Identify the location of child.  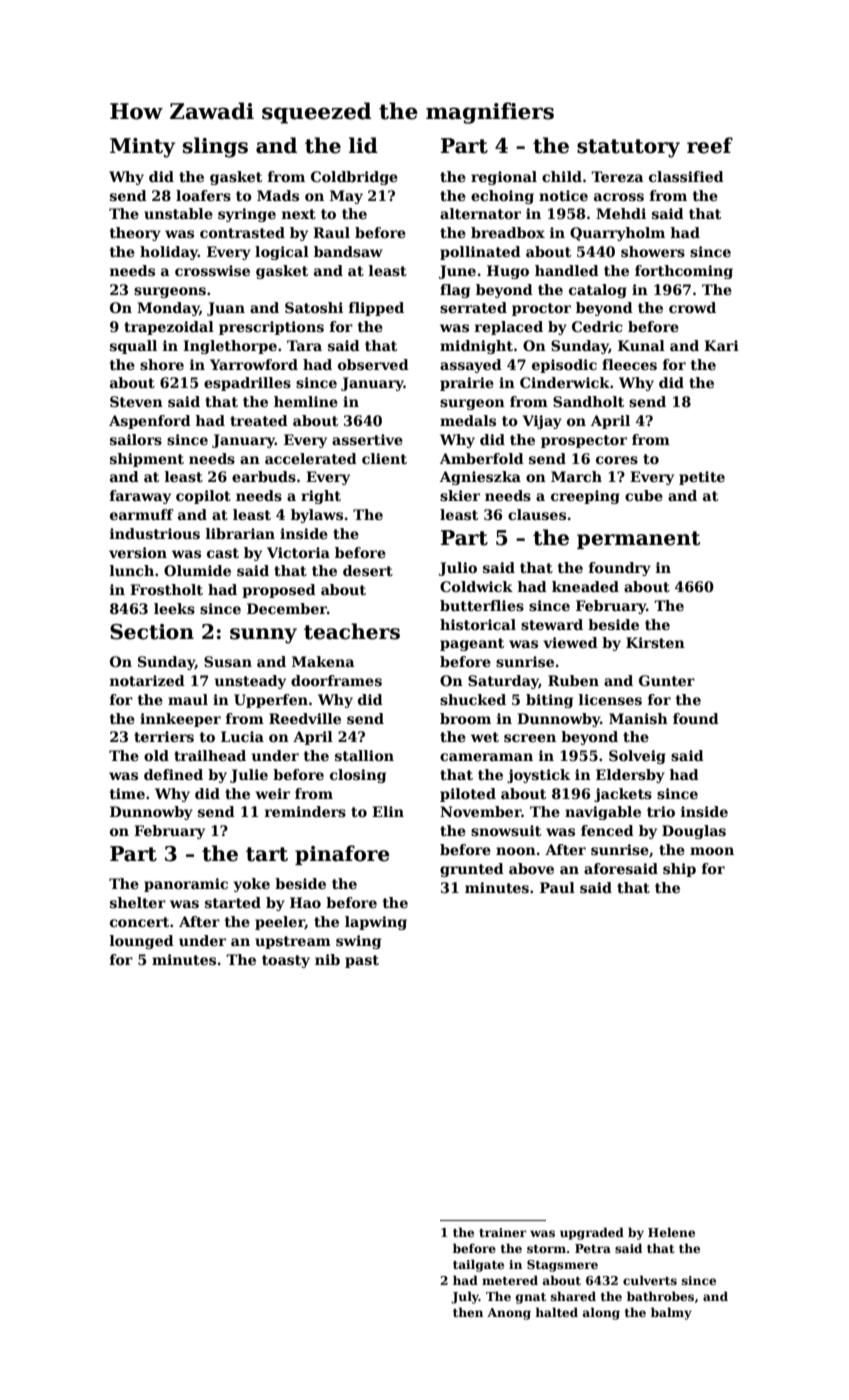
(562, 176).
